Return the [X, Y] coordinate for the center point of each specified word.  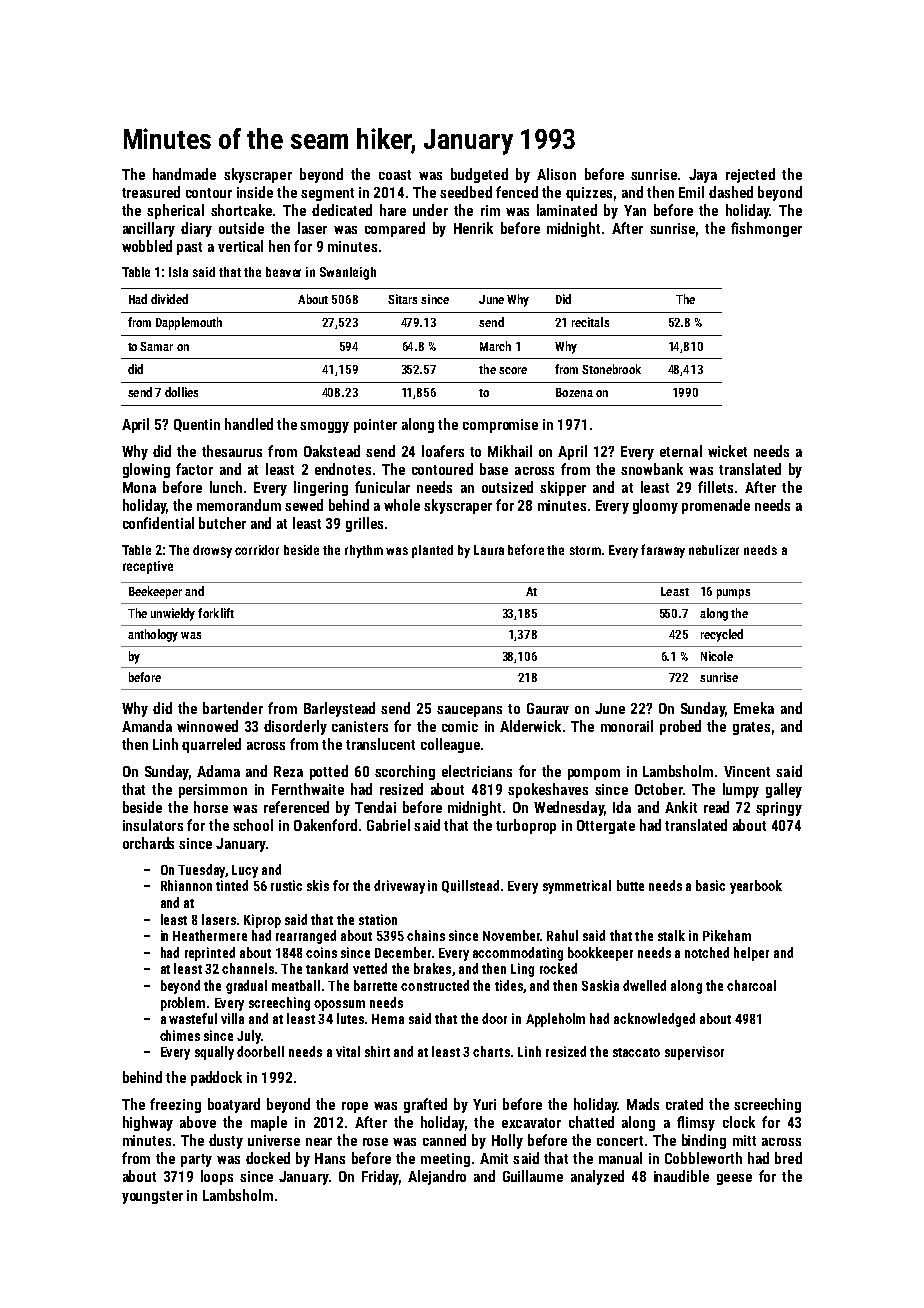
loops [217, 1177]
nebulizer [714, 550]
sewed [304, 505]
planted [432, 551]
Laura [489, 550]
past [189, 248]
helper [751, 954]
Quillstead [470, 886]
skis [318, 885]
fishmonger [766, 229]
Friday [380, 1177]
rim [490, 210]
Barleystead [339, 709]
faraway [663, 551]
